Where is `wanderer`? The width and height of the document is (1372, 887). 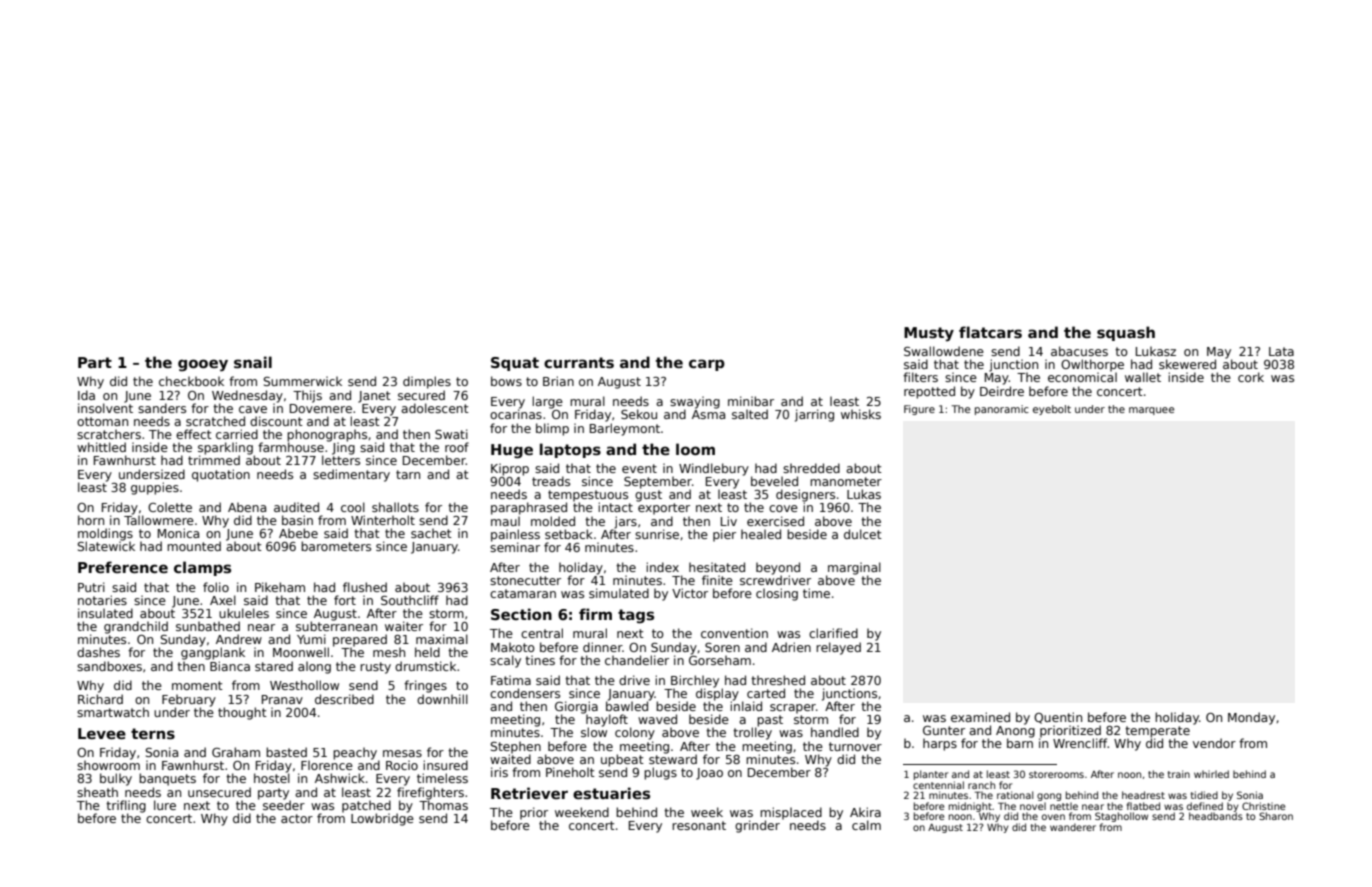 wanderer is located at coordinates (1073, 827).
